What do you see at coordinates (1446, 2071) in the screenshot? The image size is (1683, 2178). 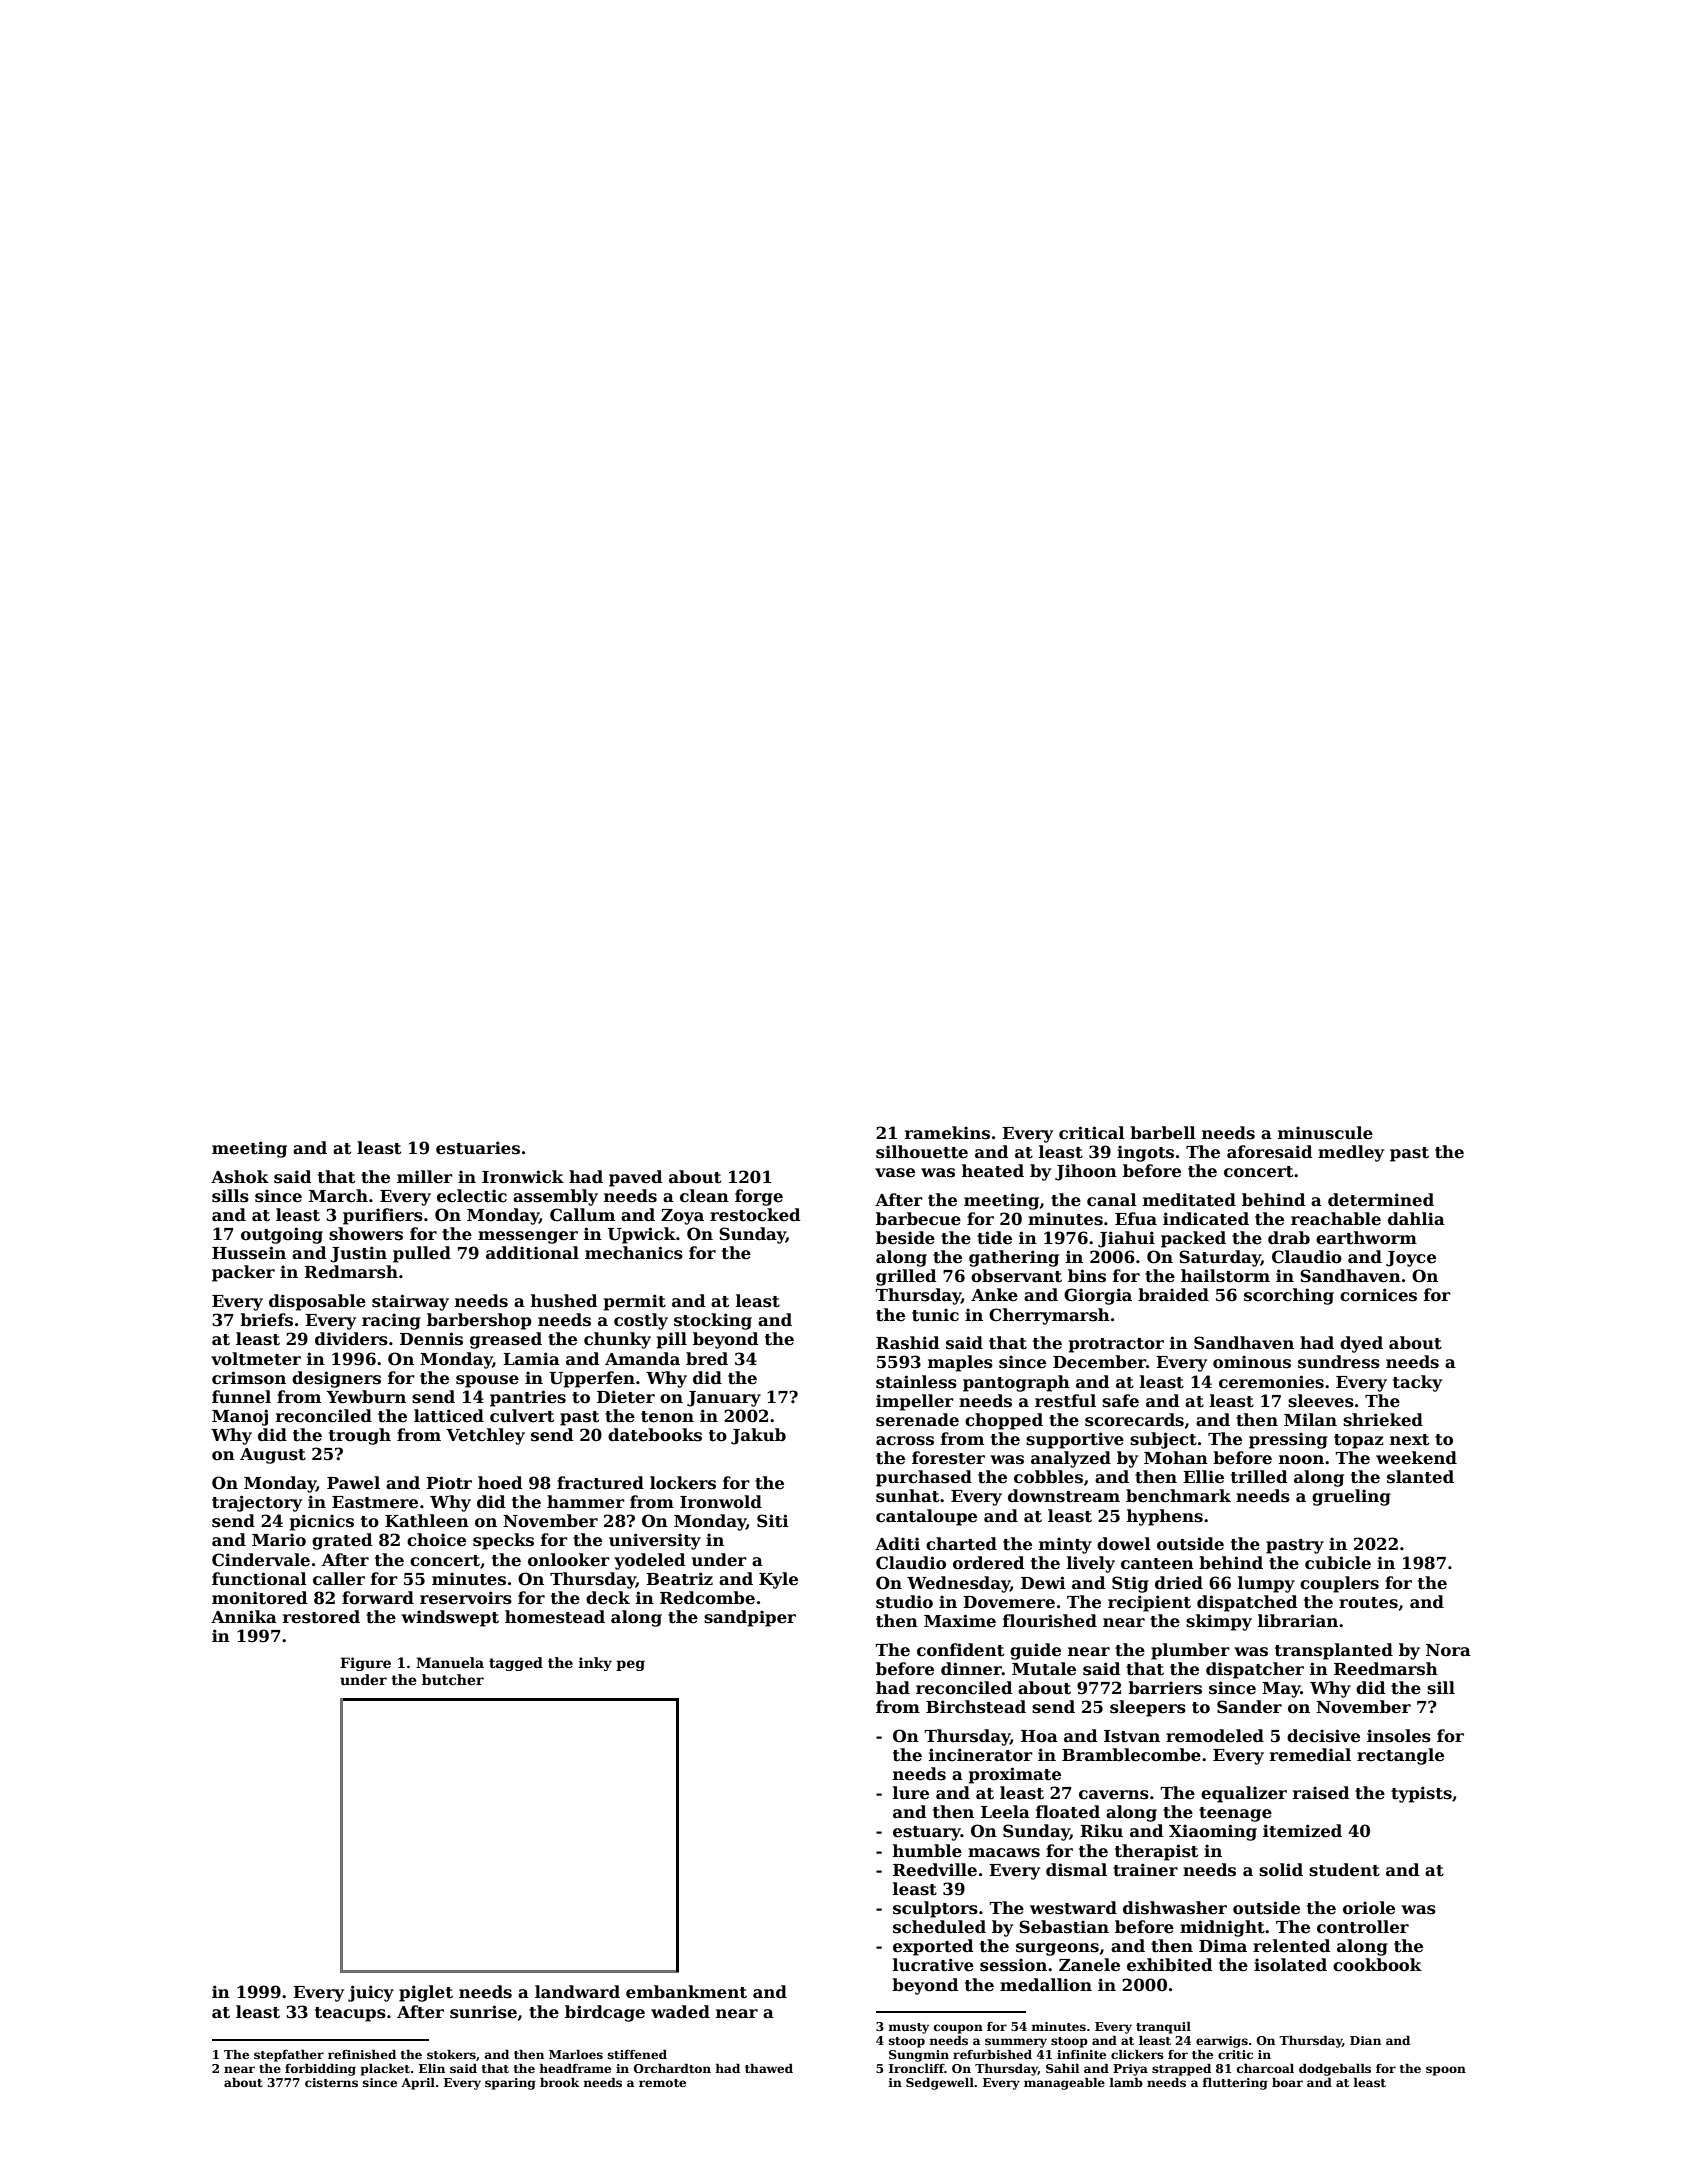 I see `spoon` at bounding box center [1446, 2071].
